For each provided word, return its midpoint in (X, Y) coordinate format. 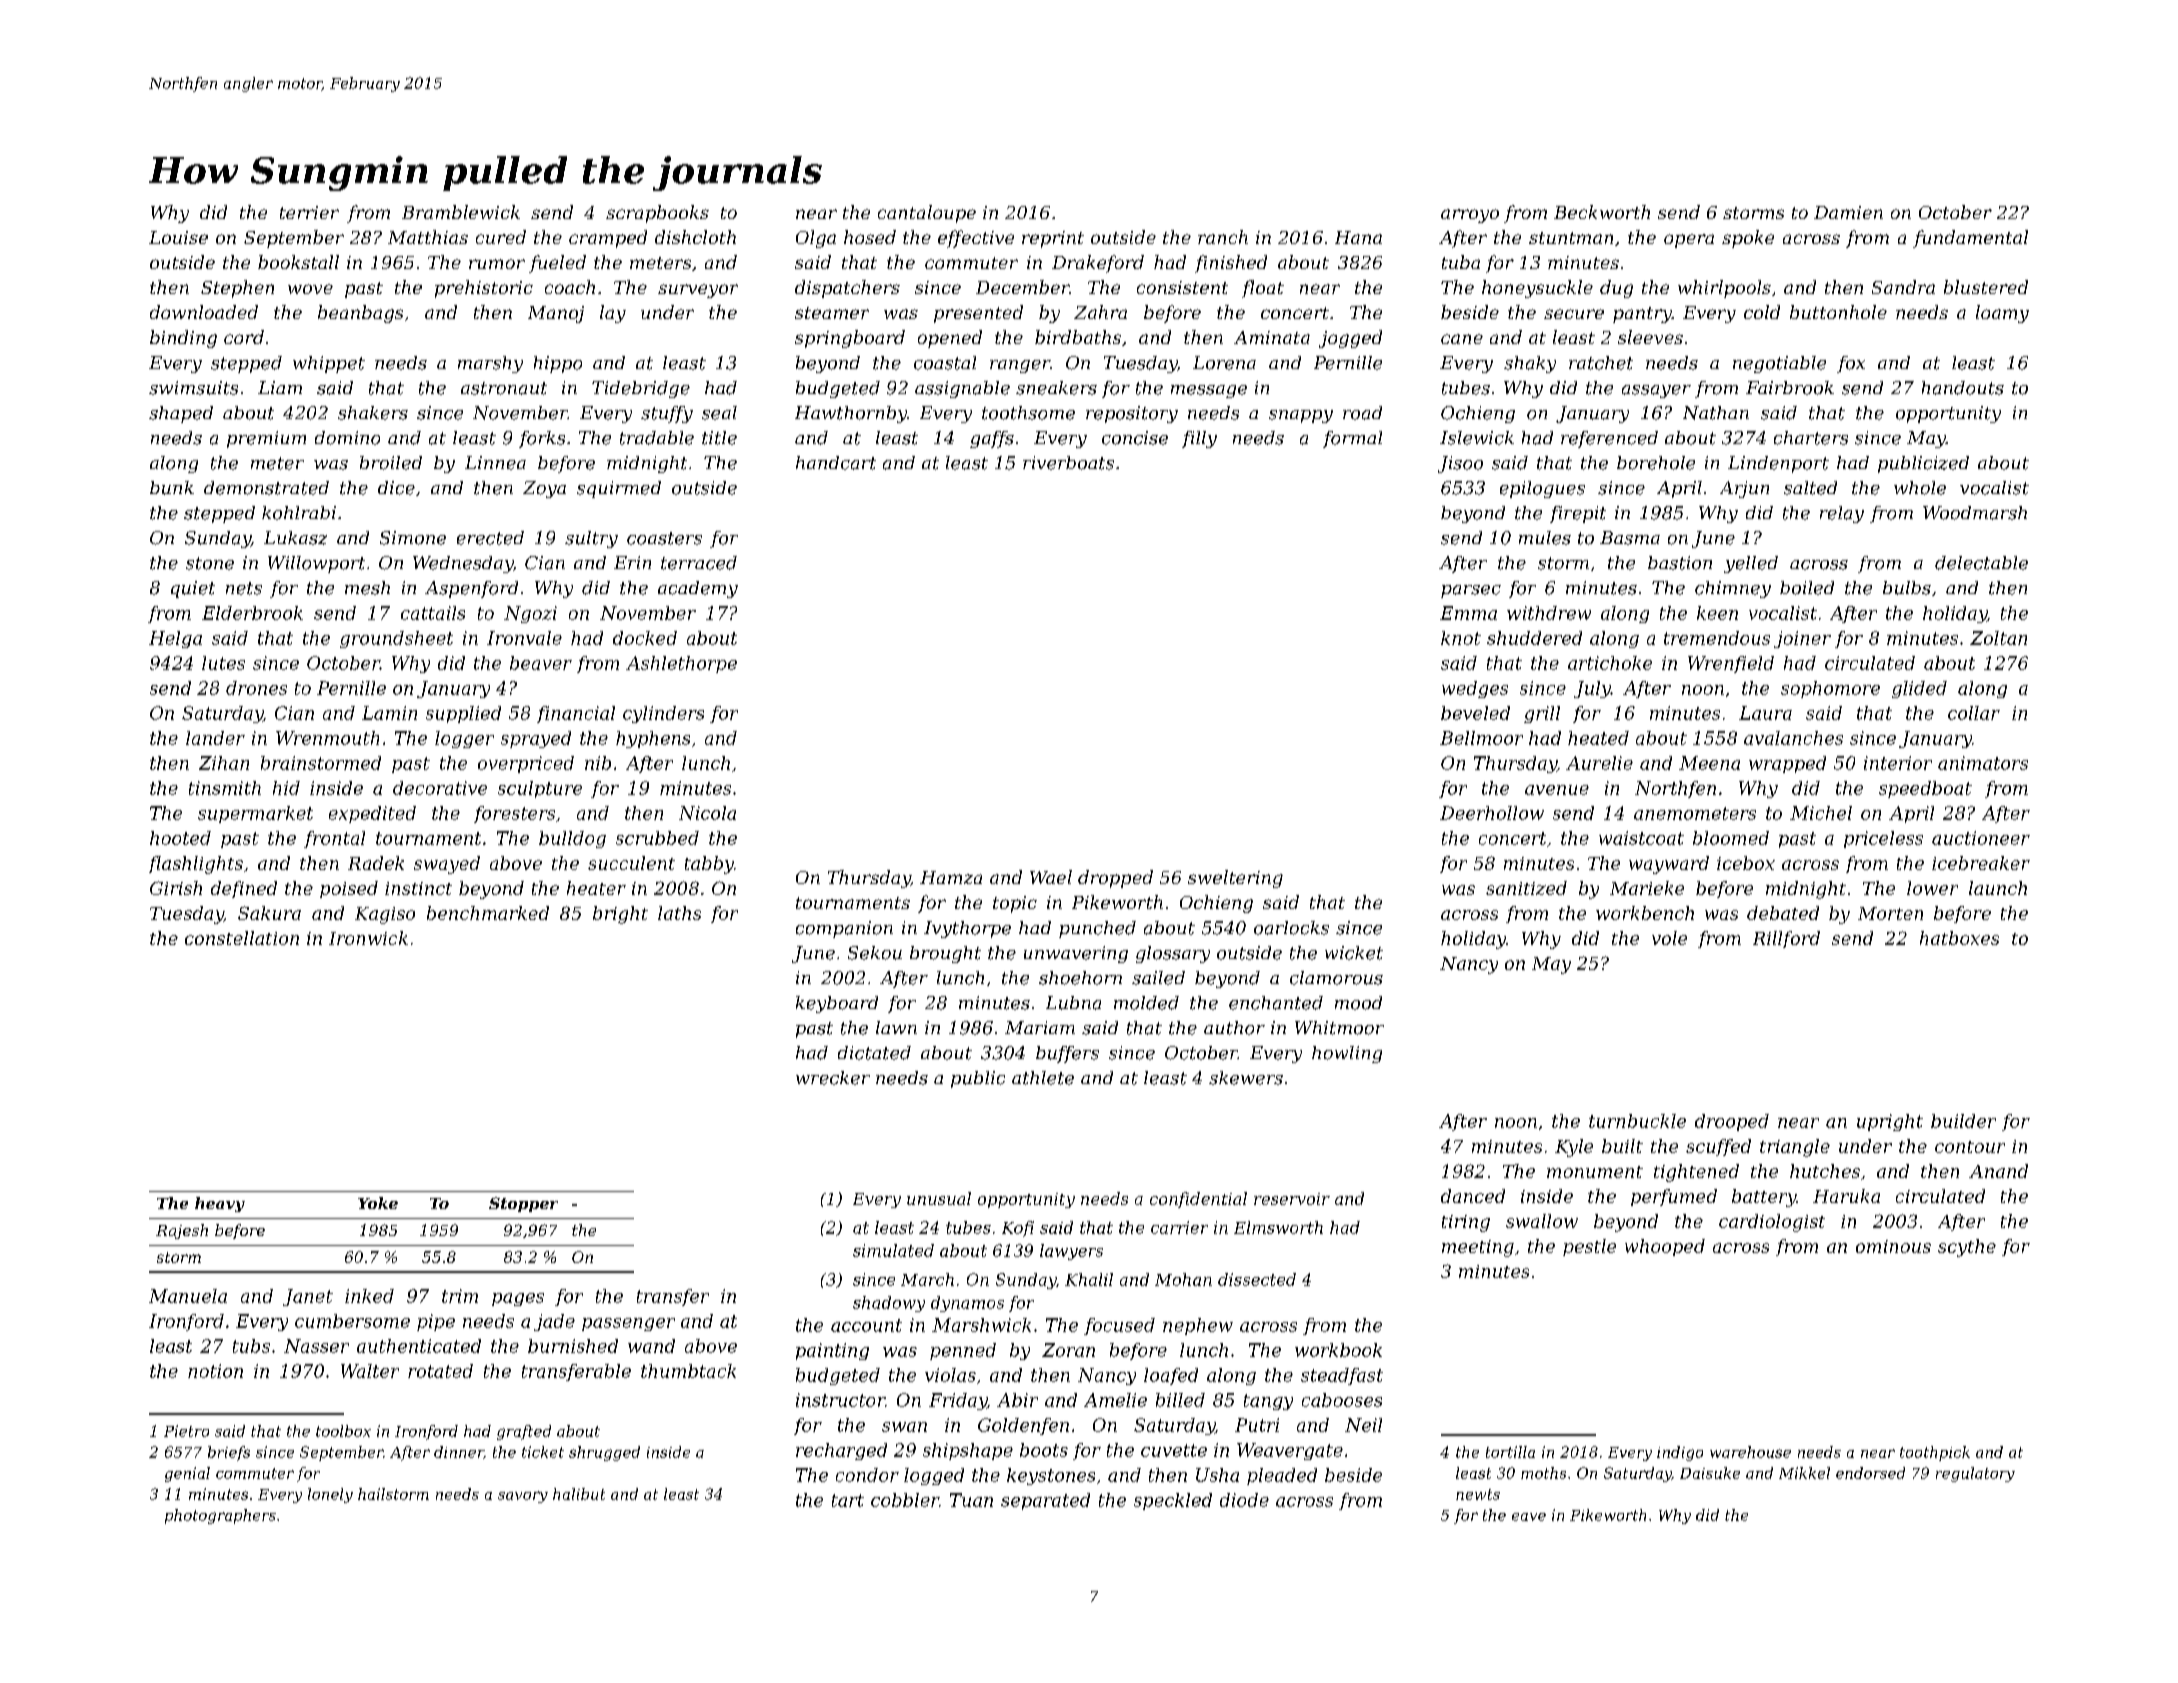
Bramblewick (461, 212)
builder (1963, 1121)
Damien (1848, 212)
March (927, 1279)
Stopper (523, 1204)
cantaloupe (927, 214)
